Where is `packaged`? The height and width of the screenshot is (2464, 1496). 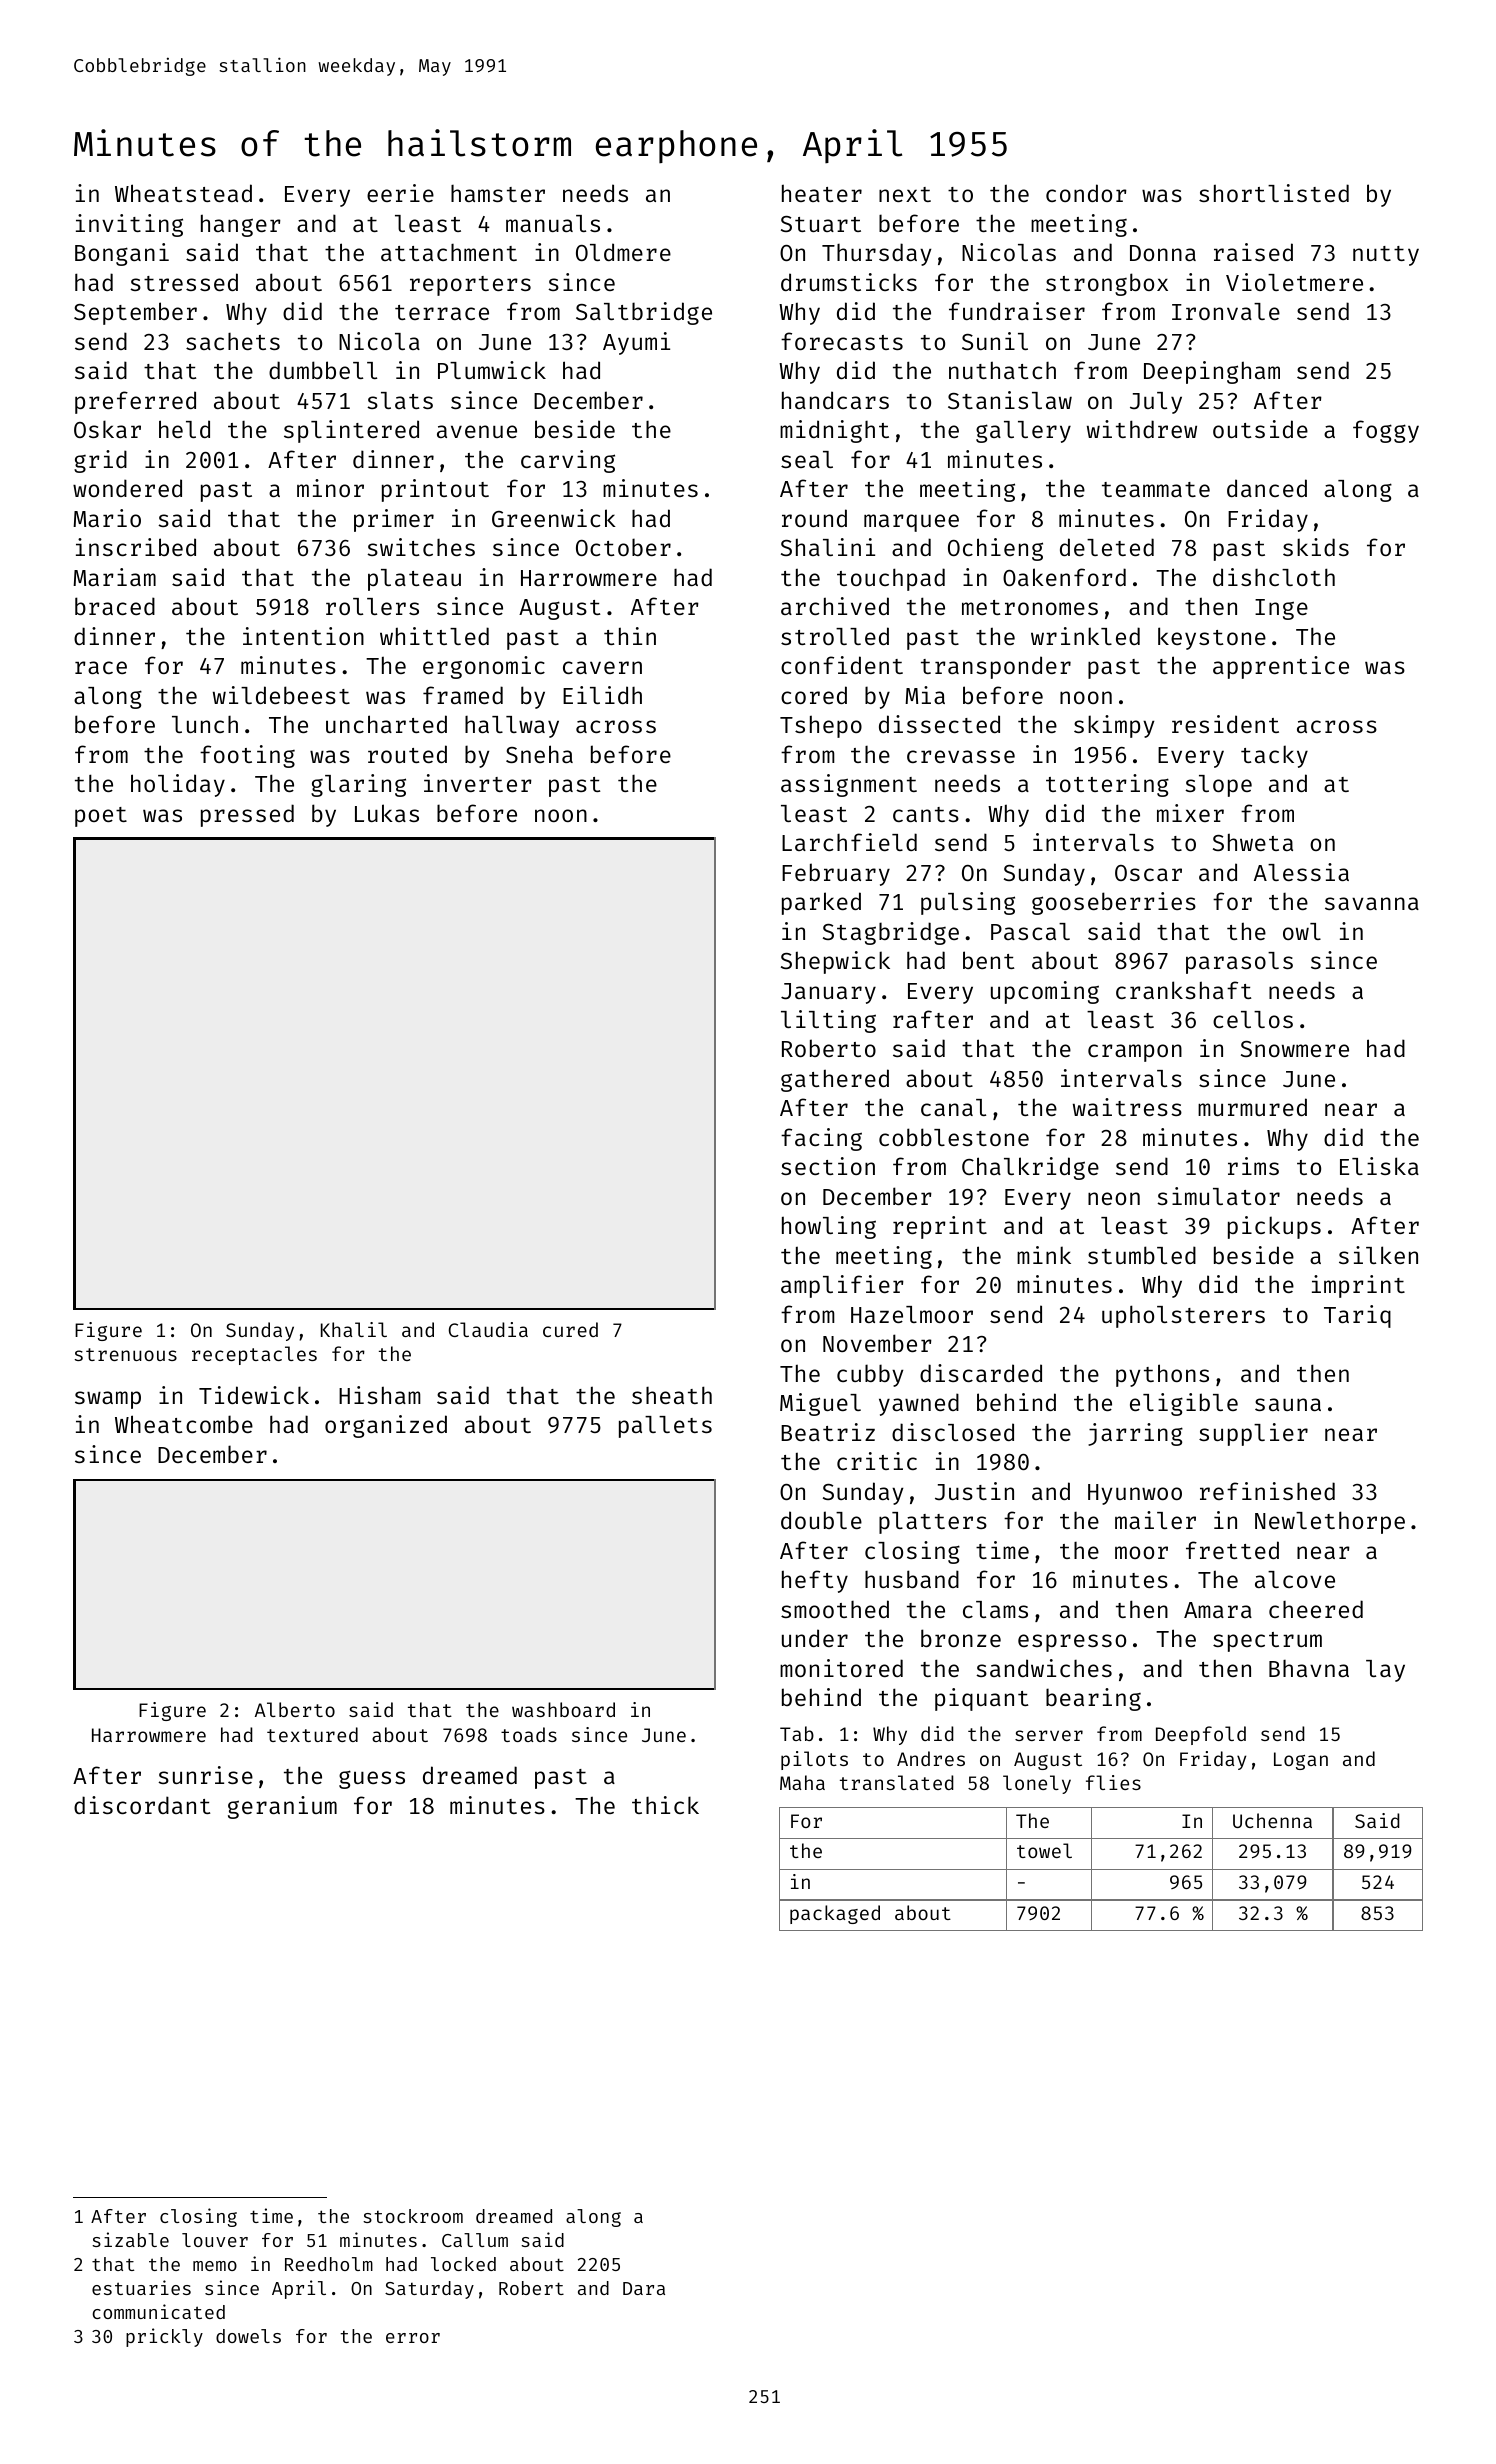
packaged is located at coordinates (835, 1914).
